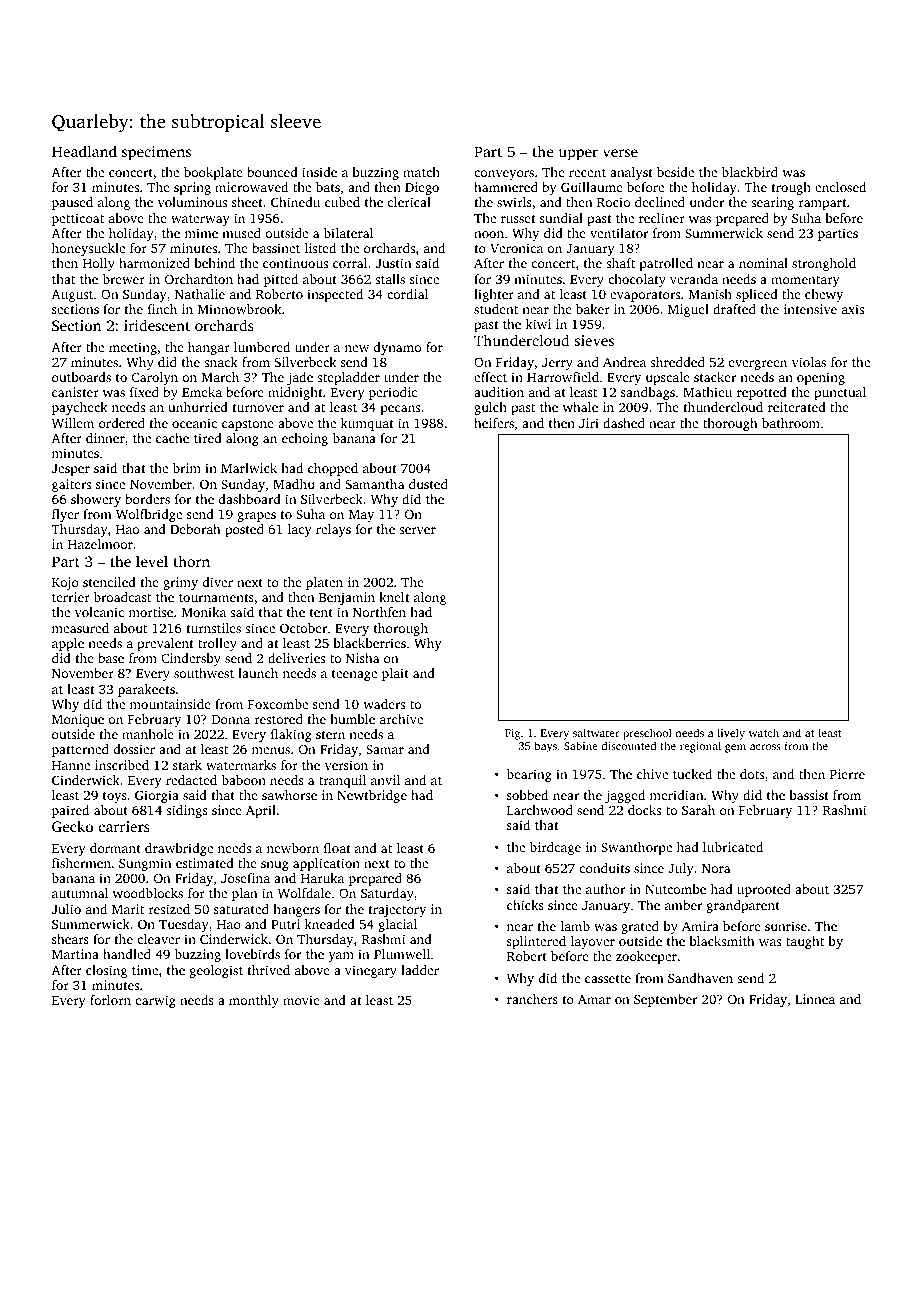 The width and height of the screenshot is (924, 1308). Describe the element at coordinates (791, 423) in the screenshot. I see `bathroom` at that location.
